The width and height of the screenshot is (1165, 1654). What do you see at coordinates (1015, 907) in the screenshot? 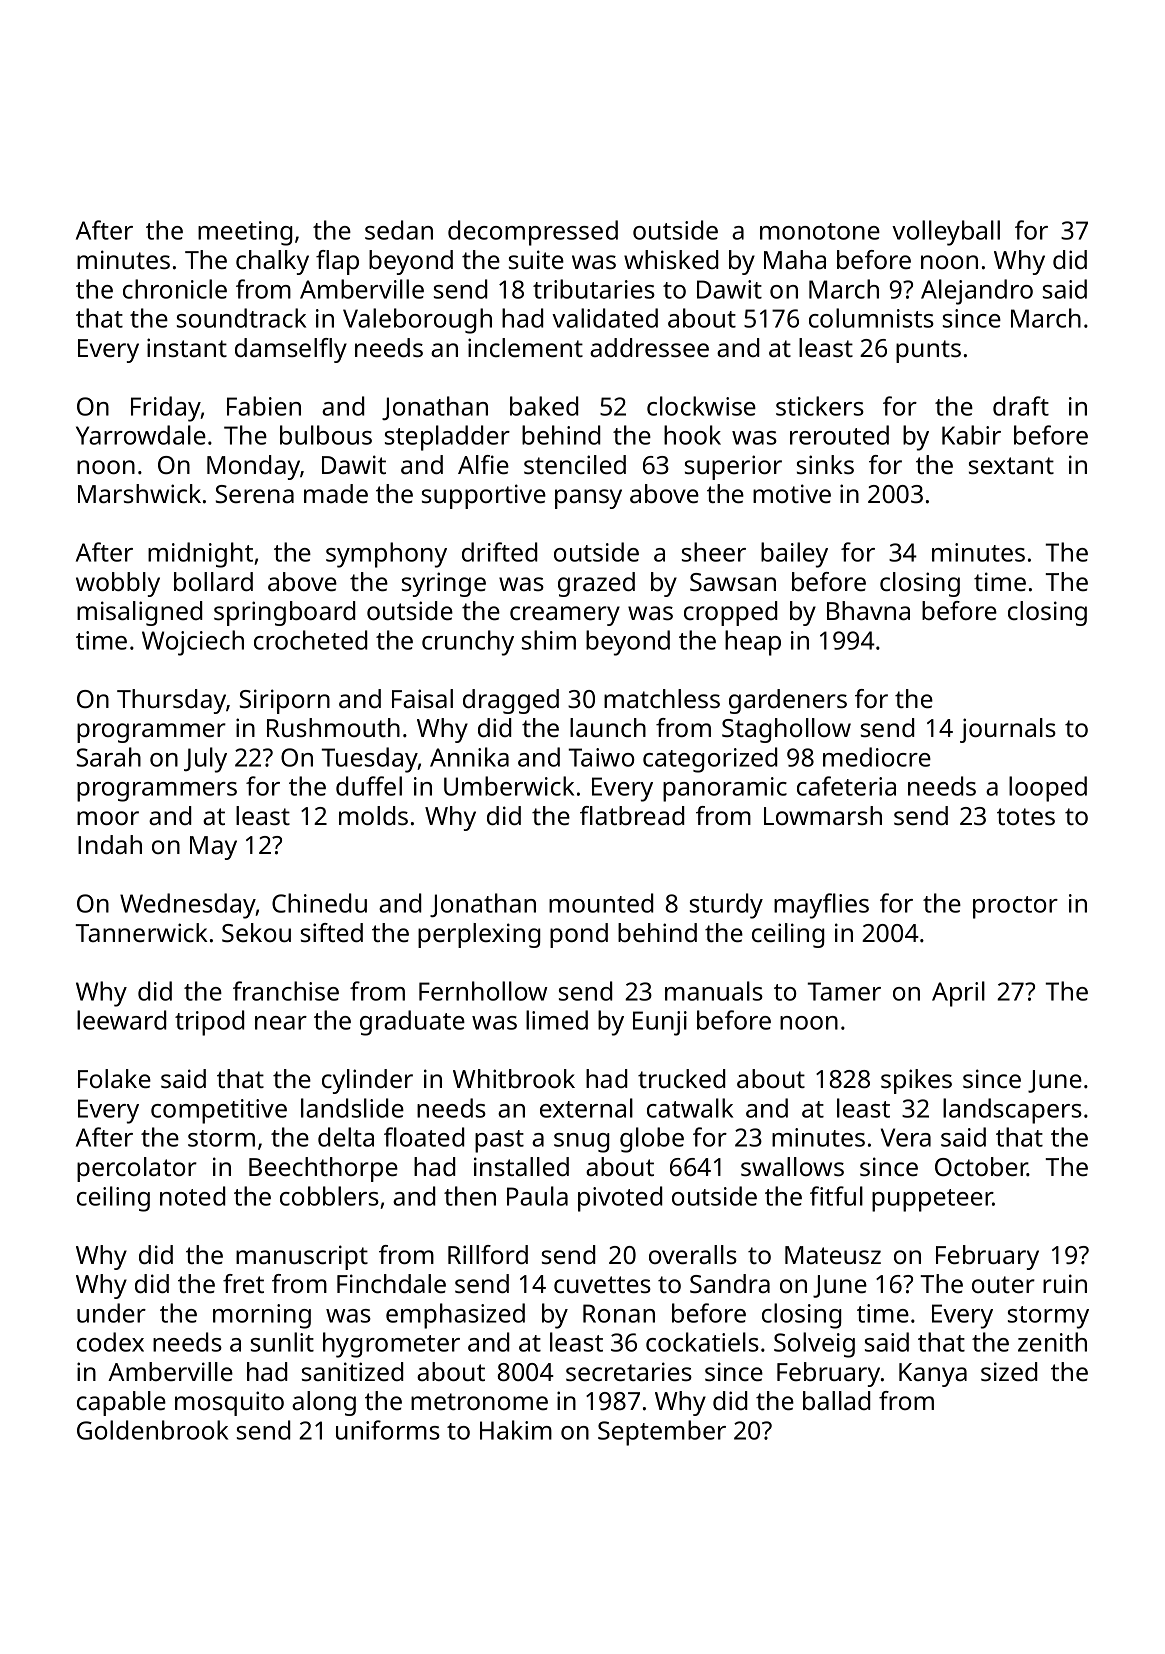
I see `proctor` at bounding box center [1015, 907].
